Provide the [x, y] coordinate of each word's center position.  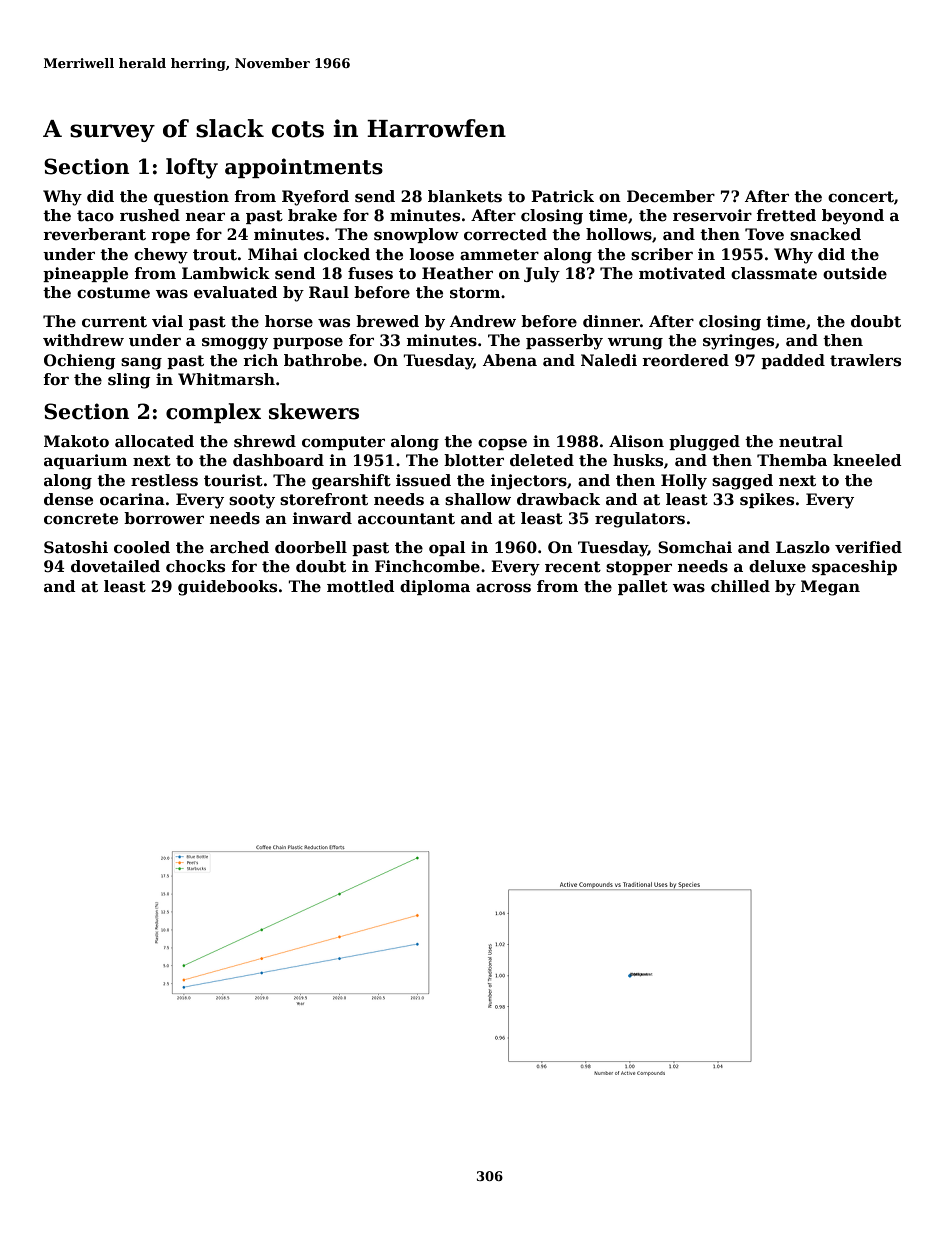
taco [95, 216]
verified [868, 547]
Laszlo [803, 547]
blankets [465, 196]
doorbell [311, 547]
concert [861, 197]
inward [322, 518]
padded [793, 361]
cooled [142, 547]
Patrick [562, 196]
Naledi [609, 360]
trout [215, 254]
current [114, 322]
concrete [81, 519]
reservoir [712, 215]
